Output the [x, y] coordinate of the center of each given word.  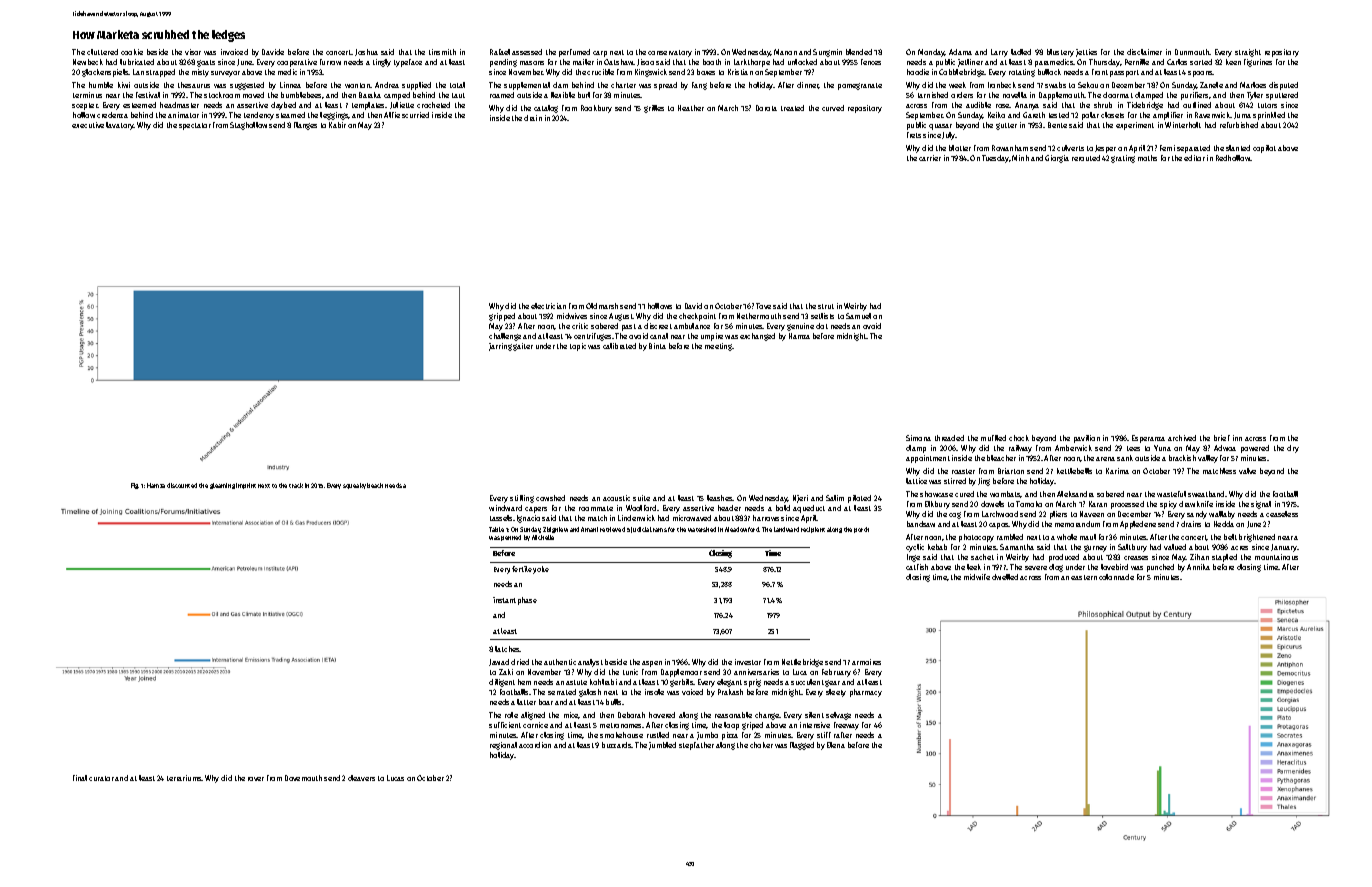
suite [641, 498]
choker [761, 745]
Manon [785, 52]
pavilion [1087, 439]
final [80, 778]
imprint [246, 486]
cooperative [297, 63]
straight [1248, 53]
